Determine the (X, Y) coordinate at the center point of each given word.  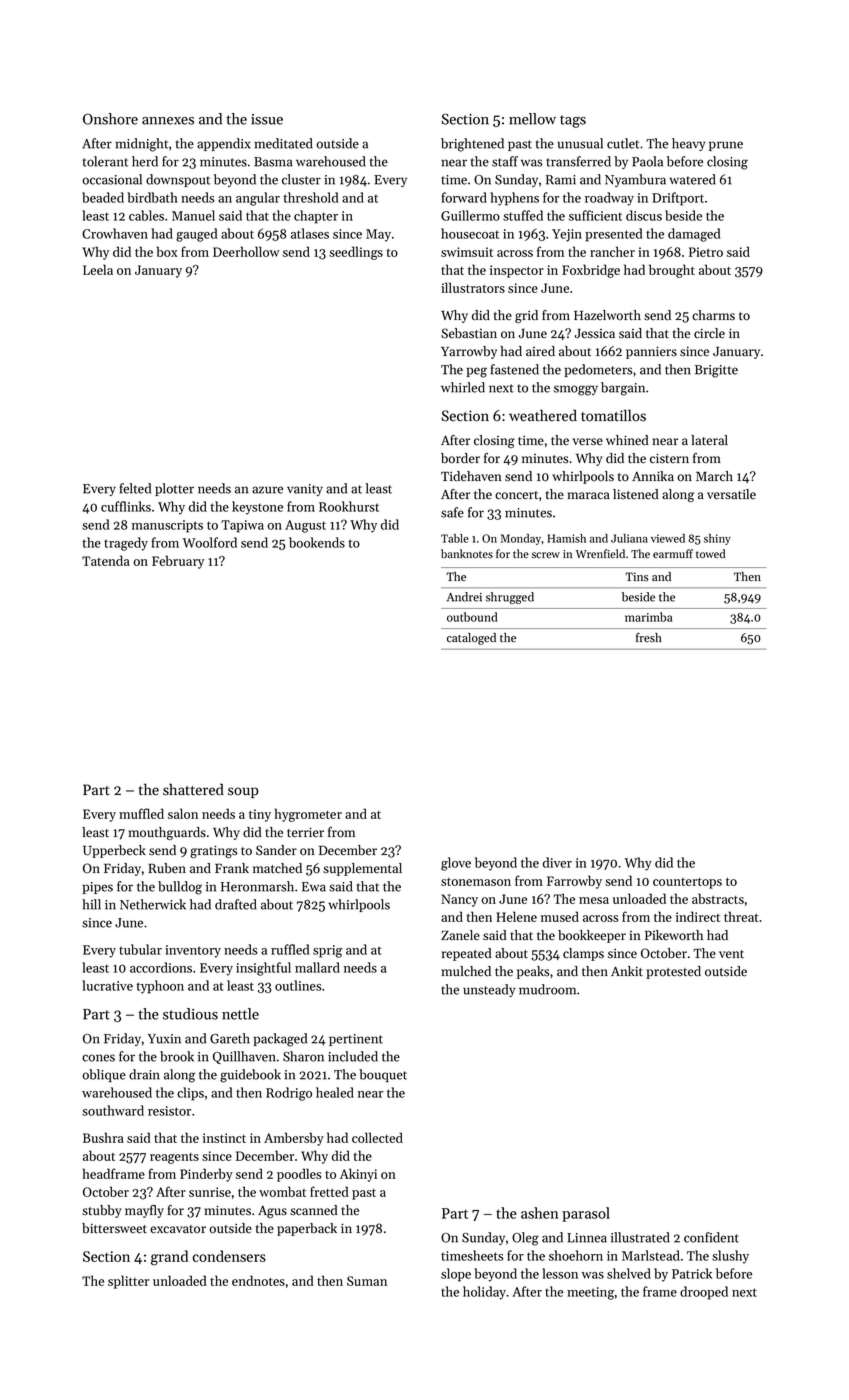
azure (267, 490)
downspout (178, 180)
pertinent (356, 1040)
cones (98, 1058)
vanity (305, 490)
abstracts (718, 898)
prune (726, 146)
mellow (532, 119)
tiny (260, 815)
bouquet (383, 1075)
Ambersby (294, 1139)
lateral (709, 440)
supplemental (362, 869)
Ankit (627, 971)
